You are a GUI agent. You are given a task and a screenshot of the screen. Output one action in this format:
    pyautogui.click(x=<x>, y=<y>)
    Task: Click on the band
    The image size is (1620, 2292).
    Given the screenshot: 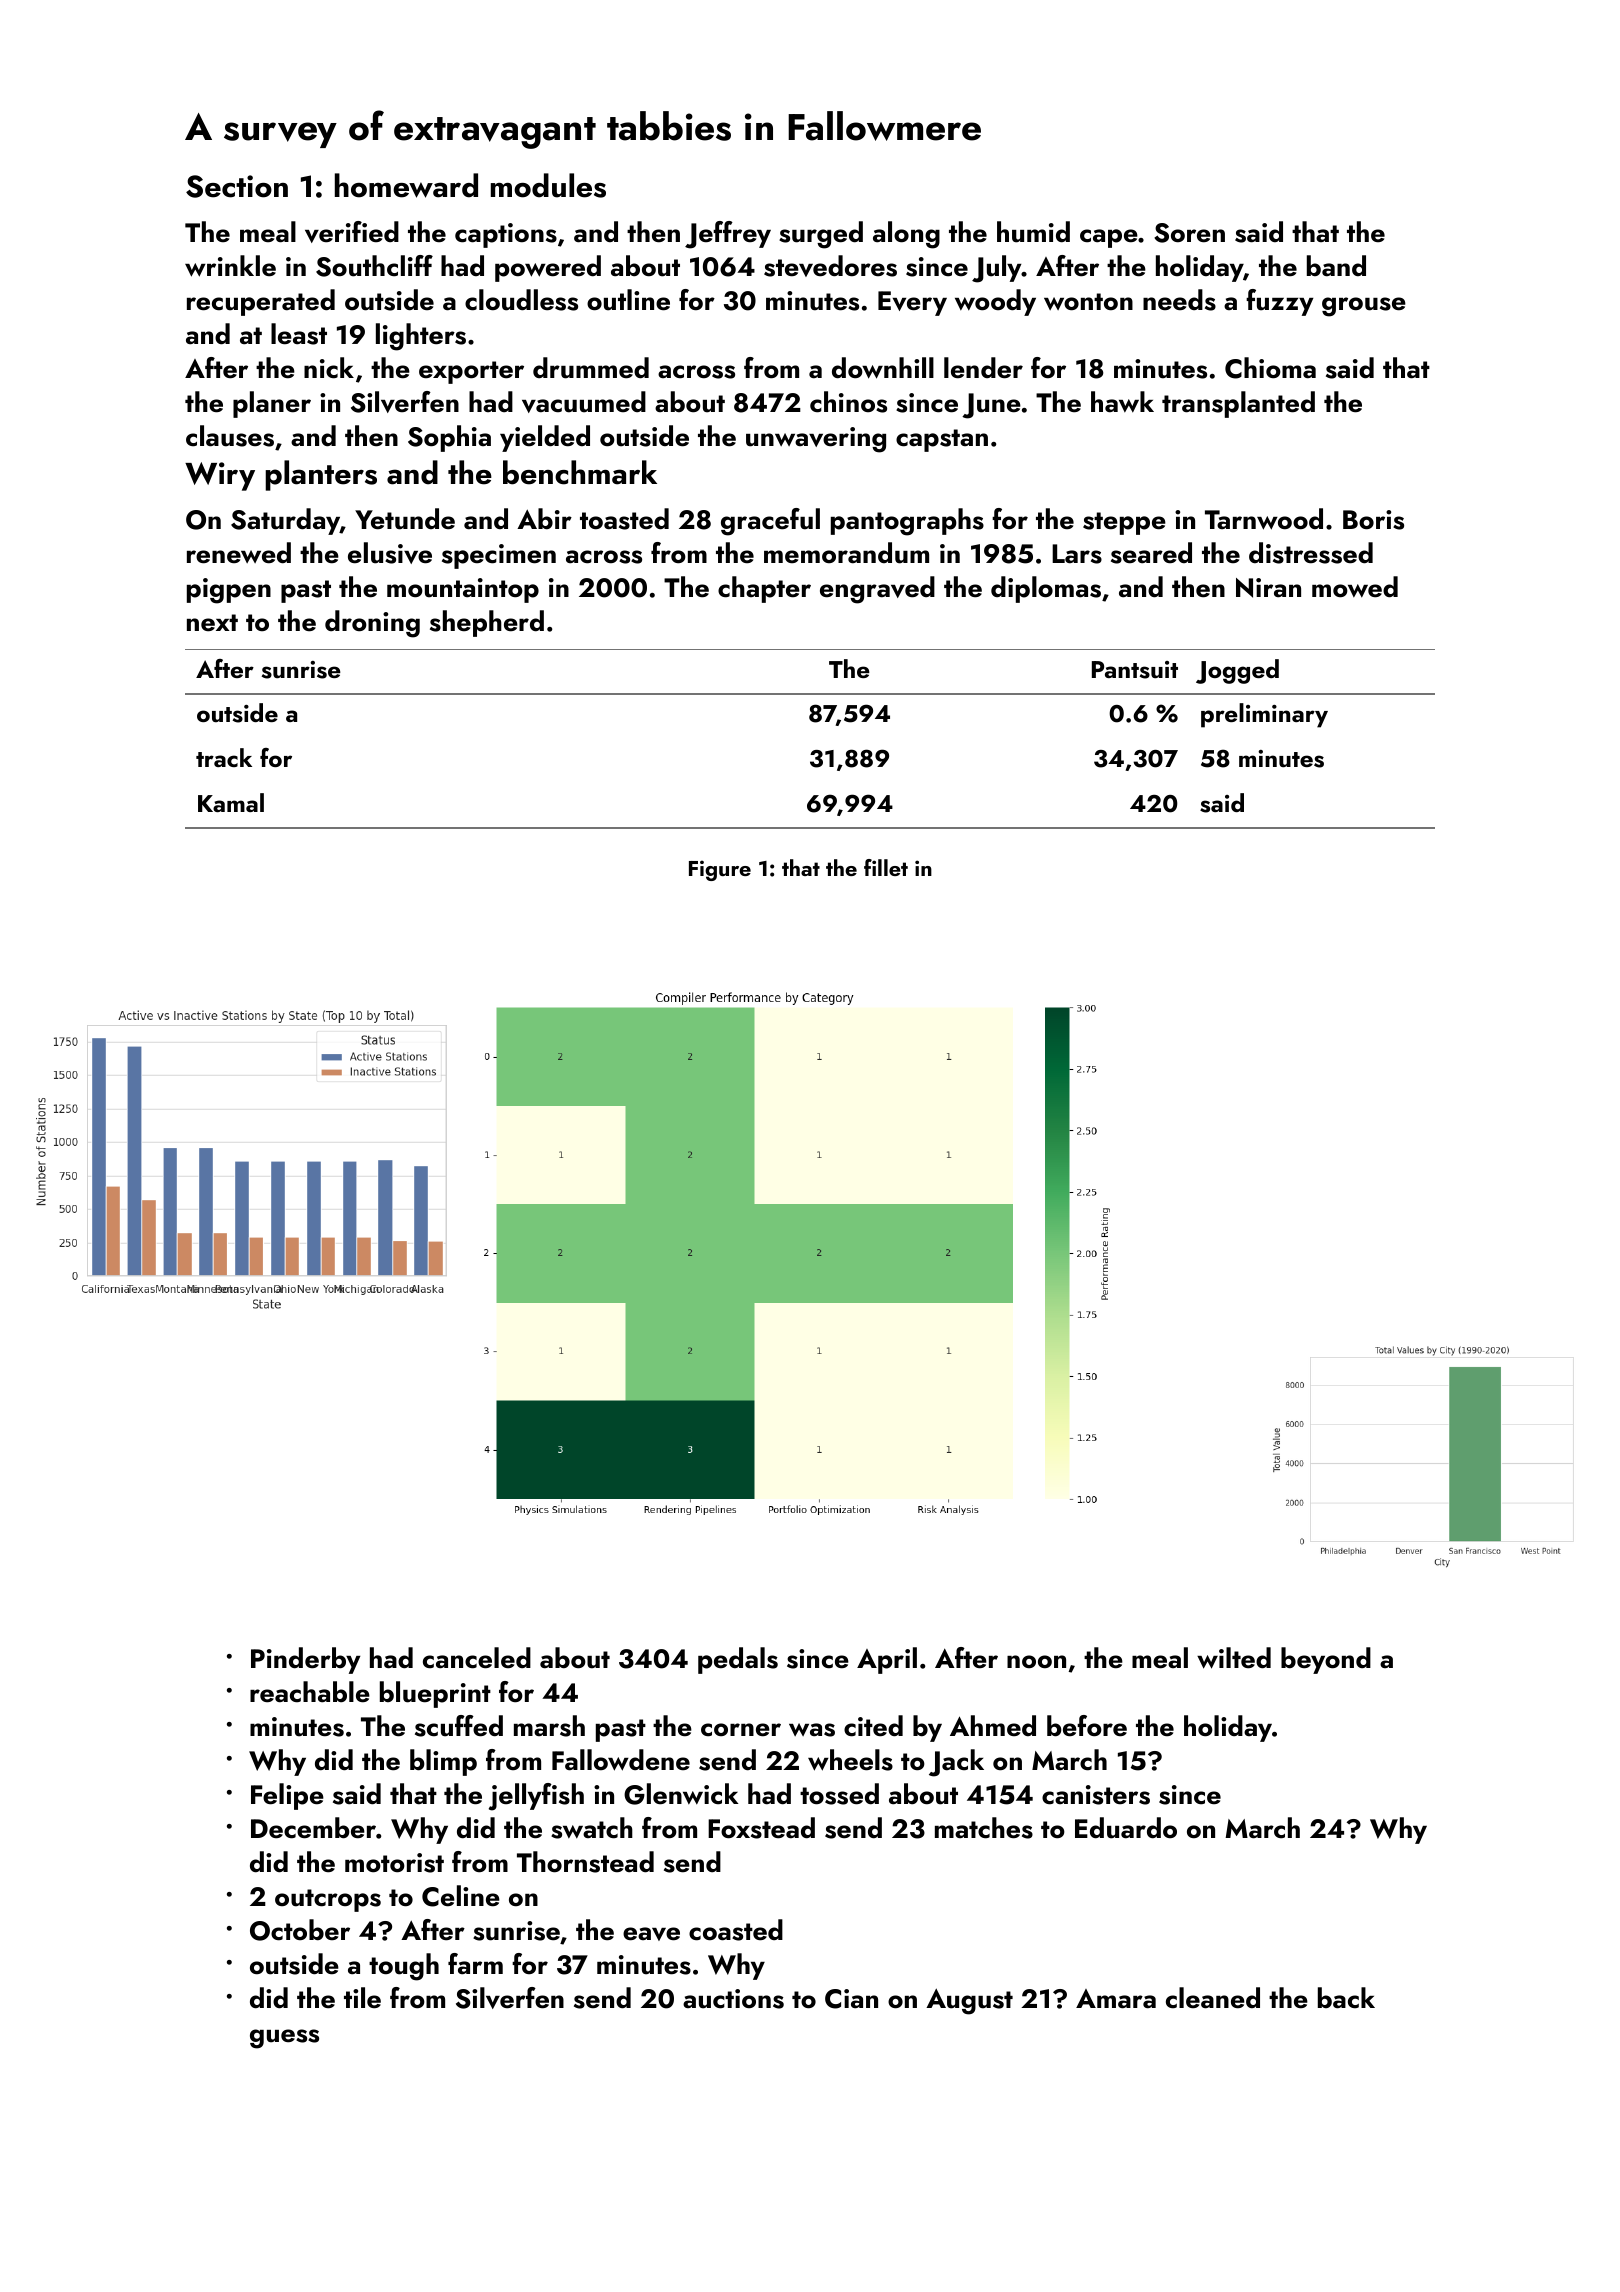 What is the action you would take?
    pyautogui.click(x=1336, y=266)
